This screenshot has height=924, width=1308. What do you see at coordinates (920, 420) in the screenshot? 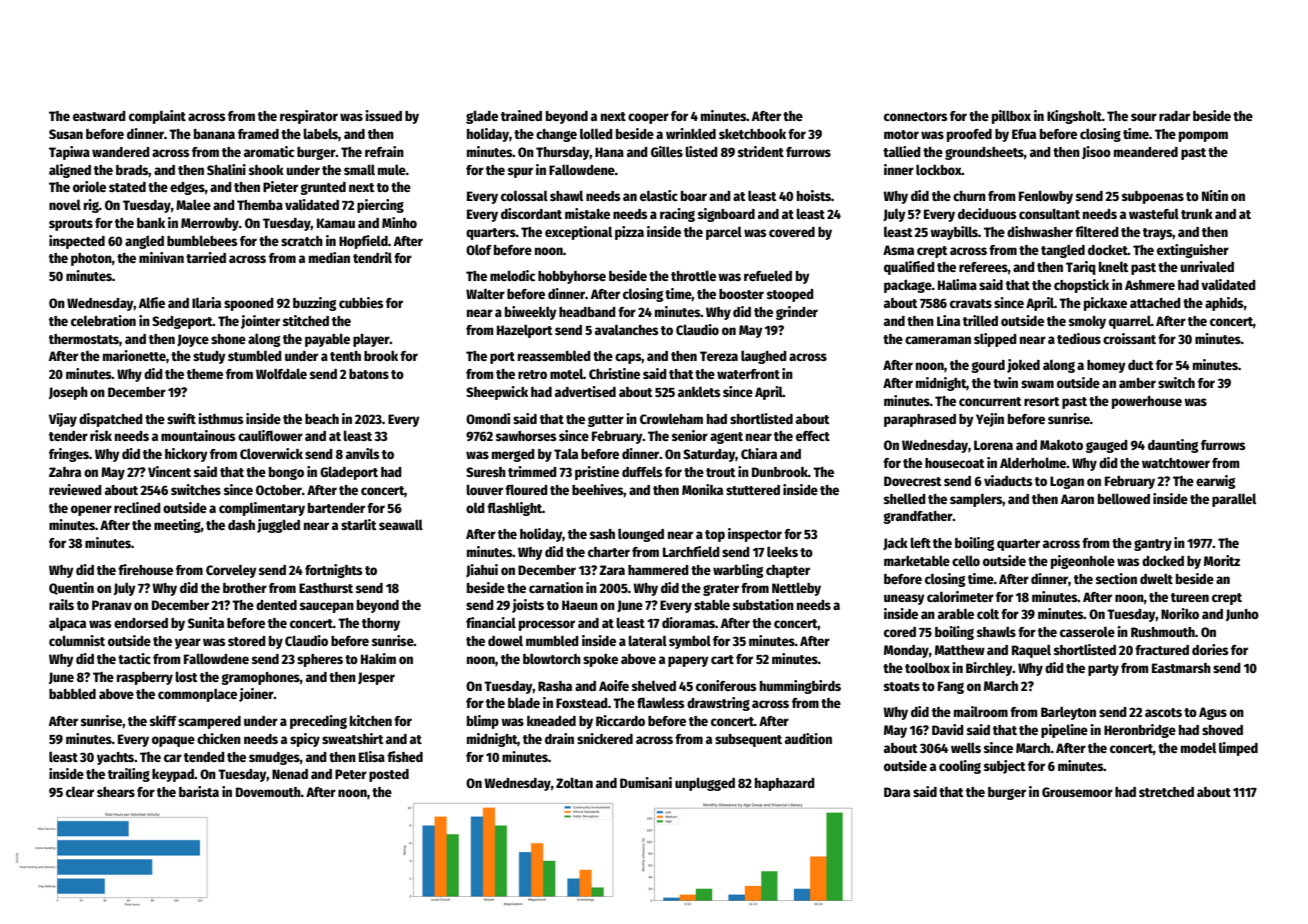
I see `paraphrased` at bounding box center [920, 420].
